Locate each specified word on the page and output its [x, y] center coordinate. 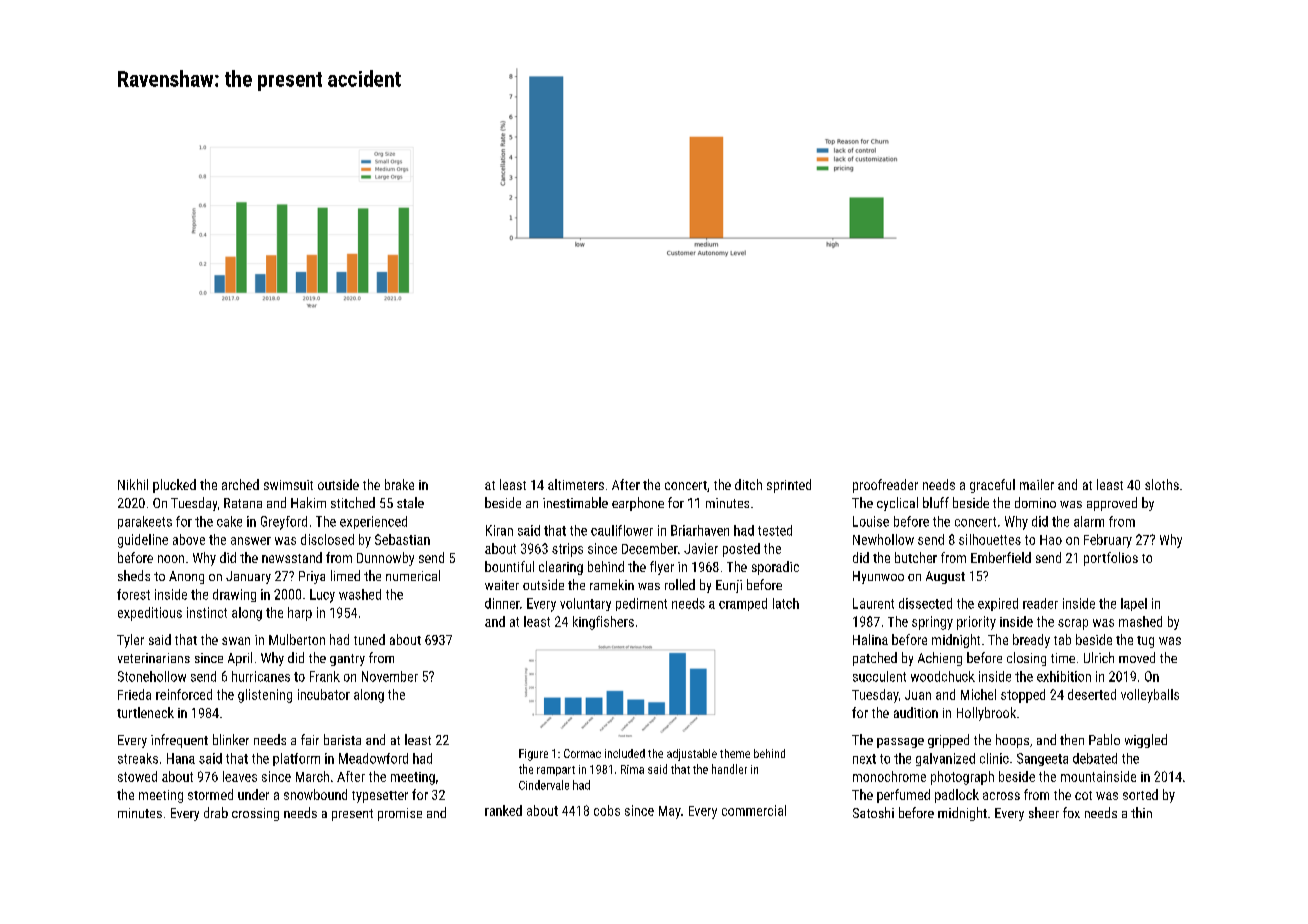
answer [251, 541]
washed [360, 594]
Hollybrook [986, 714]
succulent [879, 676]
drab [216, 812]
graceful [992, 486]
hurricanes [261, 676]
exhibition [1064, 676]
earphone [638, 504]
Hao [1051, 540]
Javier [701, 548]
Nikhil [133, 484]
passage [900, 743]
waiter [502, 585]
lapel [1134, 604]
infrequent [179, 741]
